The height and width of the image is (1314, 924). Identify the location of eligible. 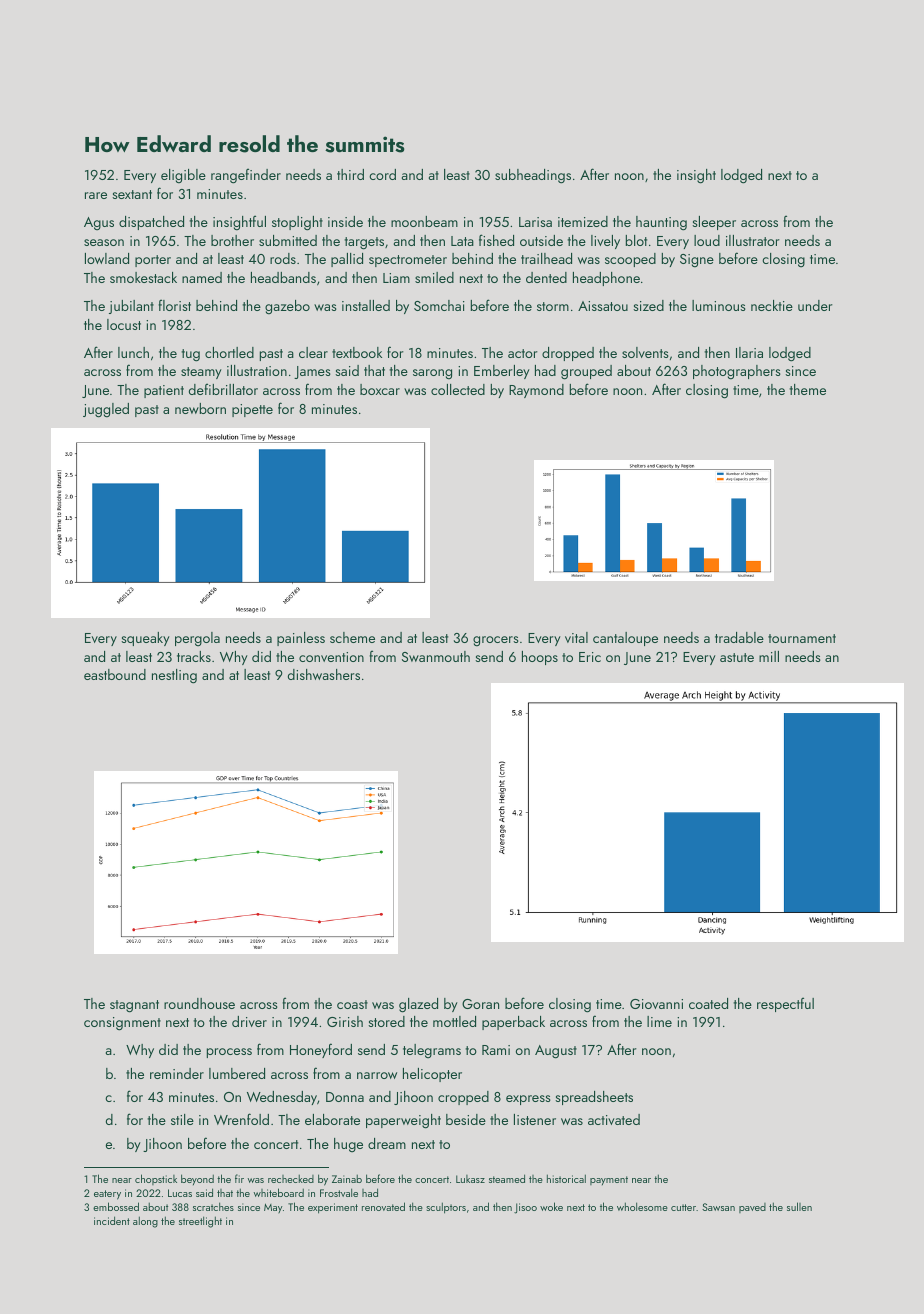
(183, 176).
